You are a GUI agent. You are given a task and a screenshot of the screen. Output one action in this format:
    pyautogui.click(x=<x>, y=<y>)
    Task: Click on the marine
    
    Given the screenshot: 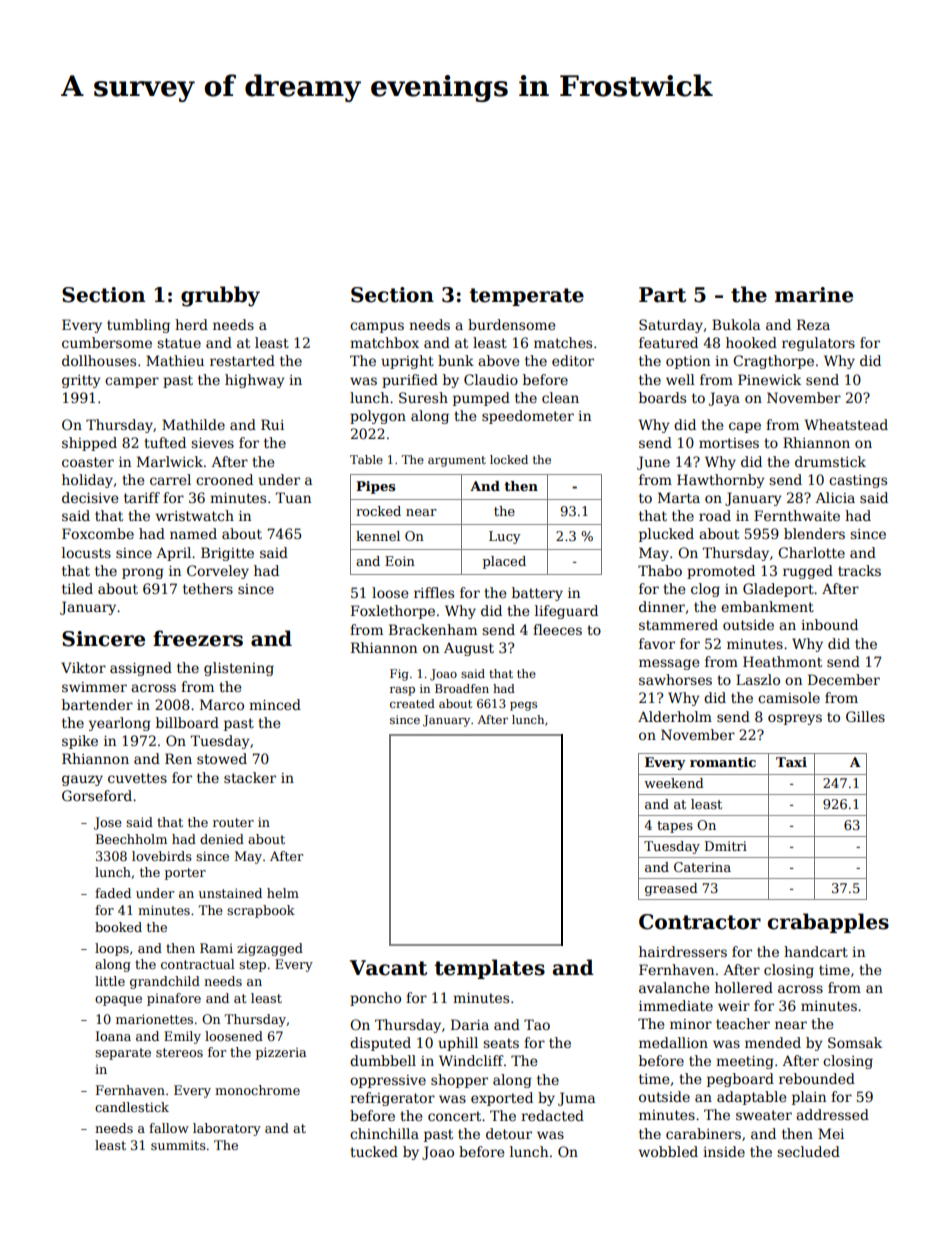 What is the action you would take?
    pyautogui.click(x=814, y=295)
